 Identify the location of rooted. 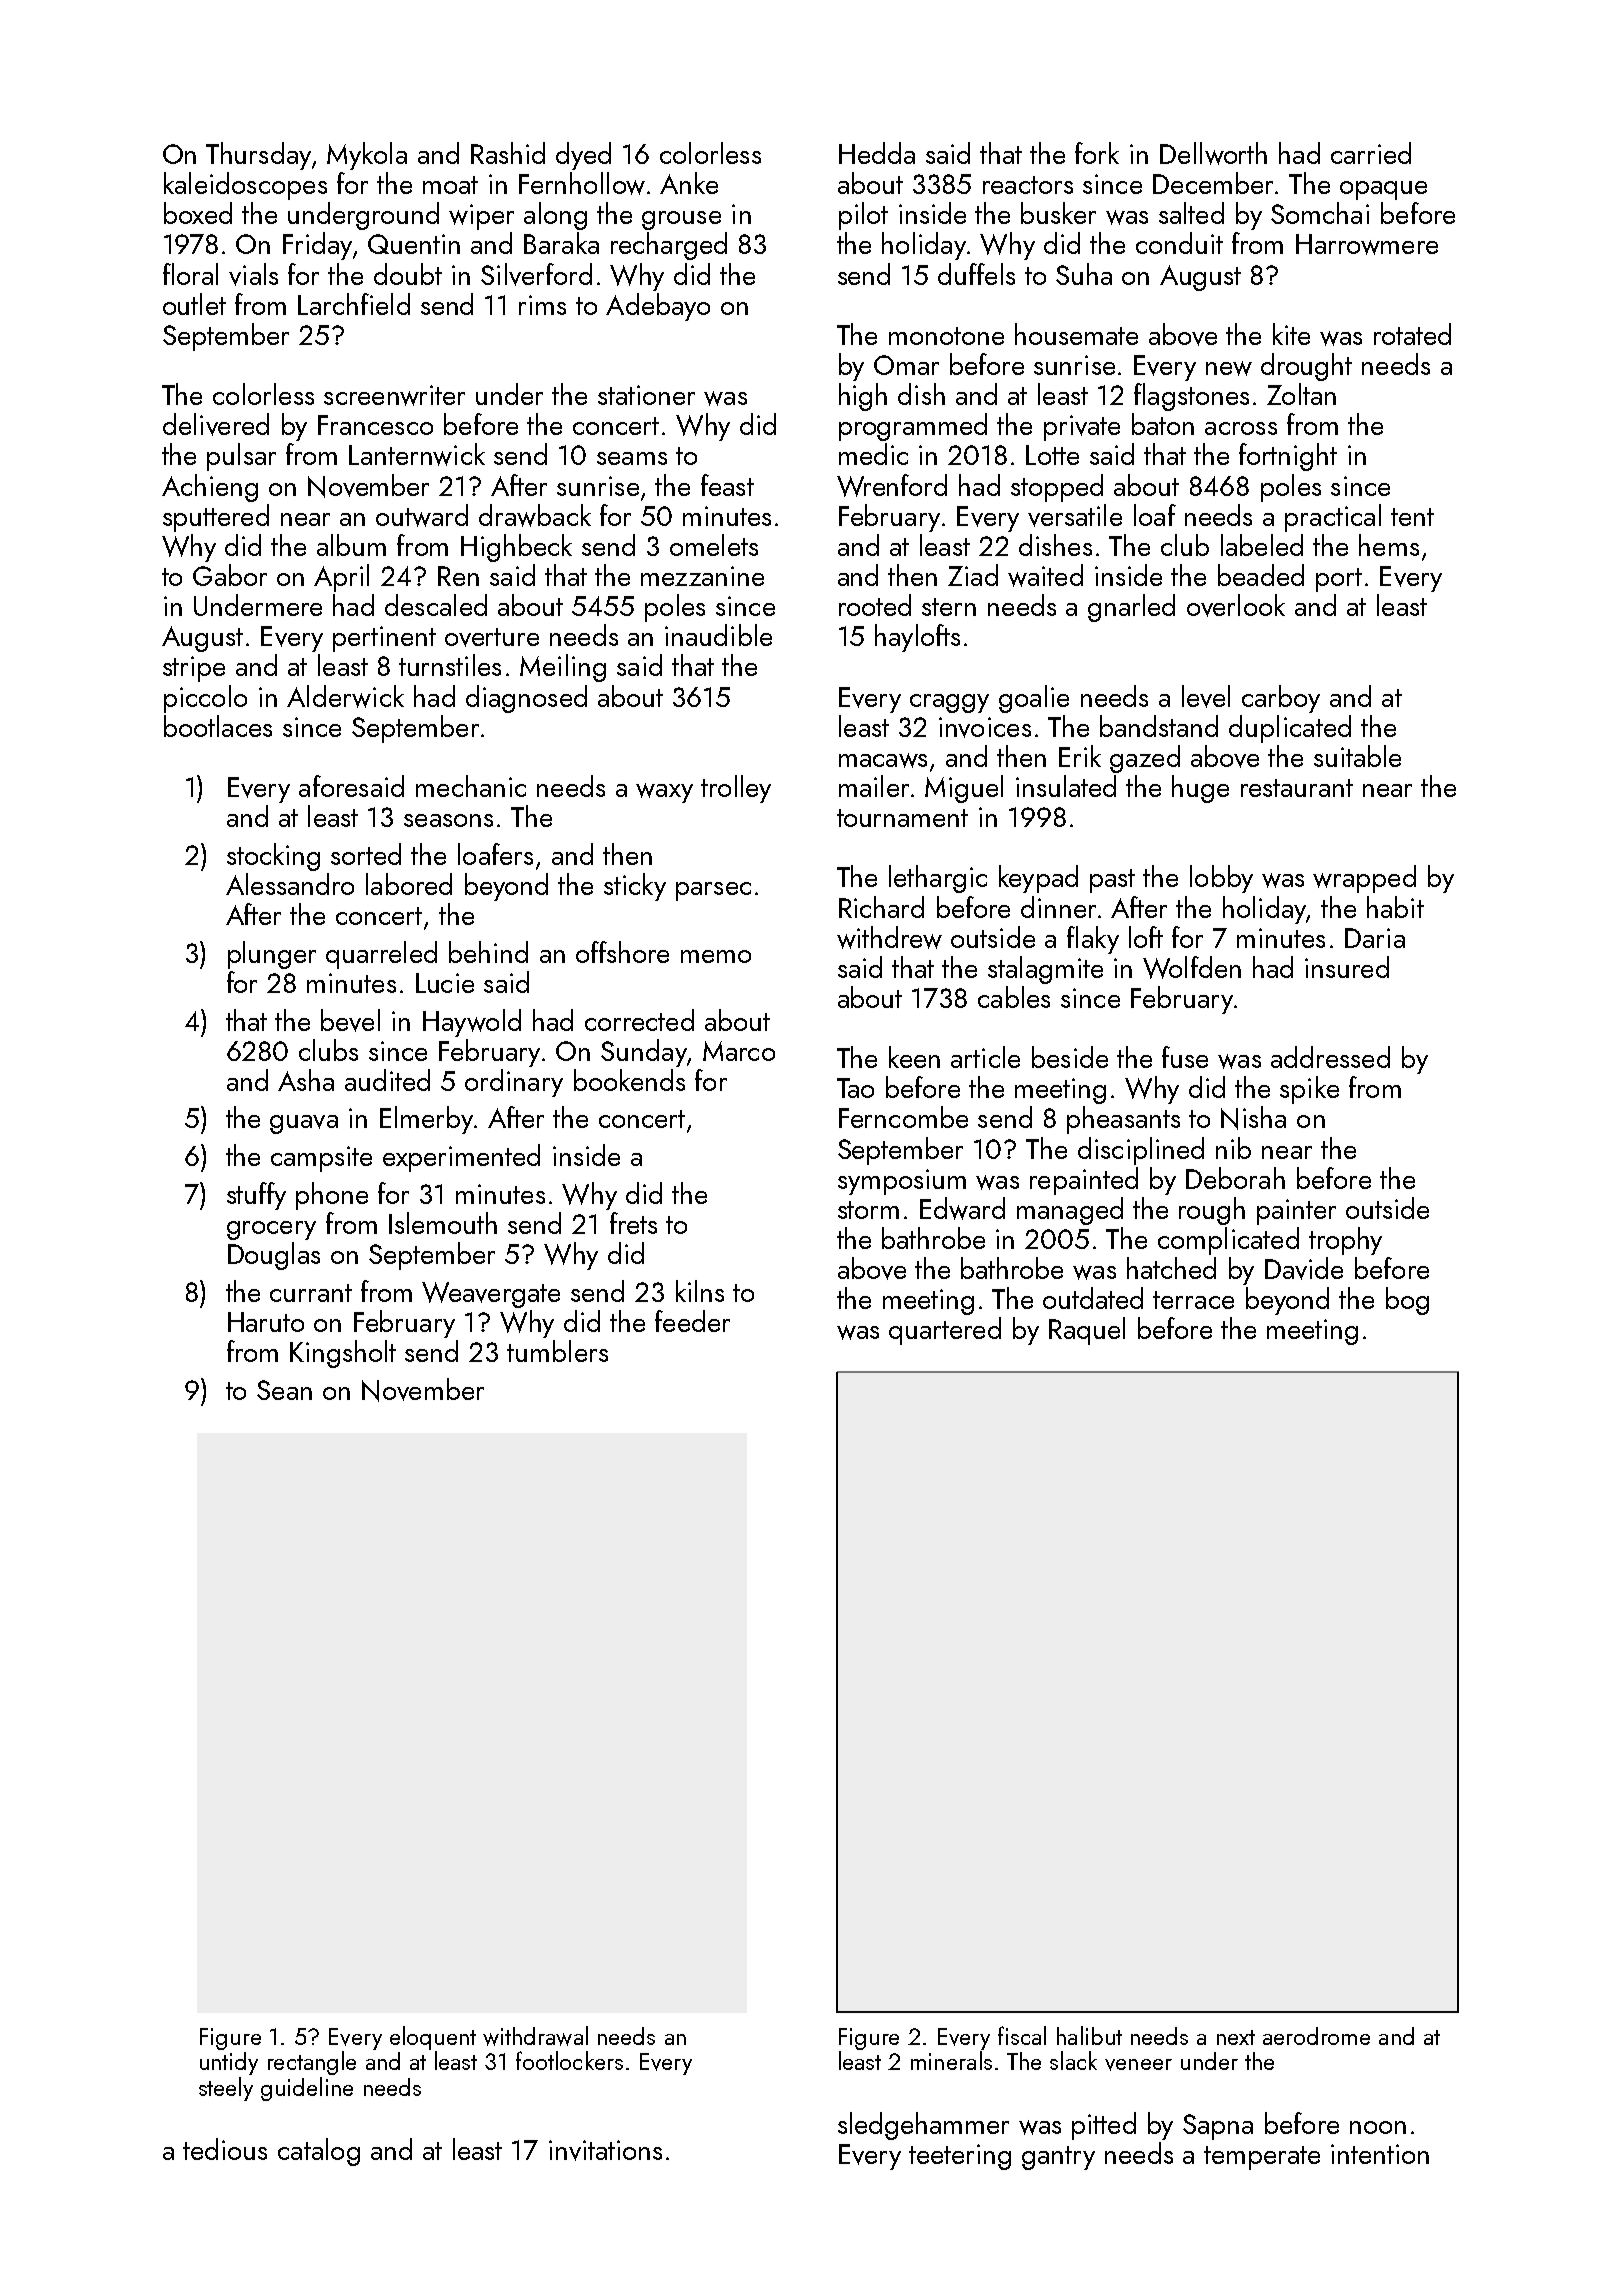
(875, 605).
